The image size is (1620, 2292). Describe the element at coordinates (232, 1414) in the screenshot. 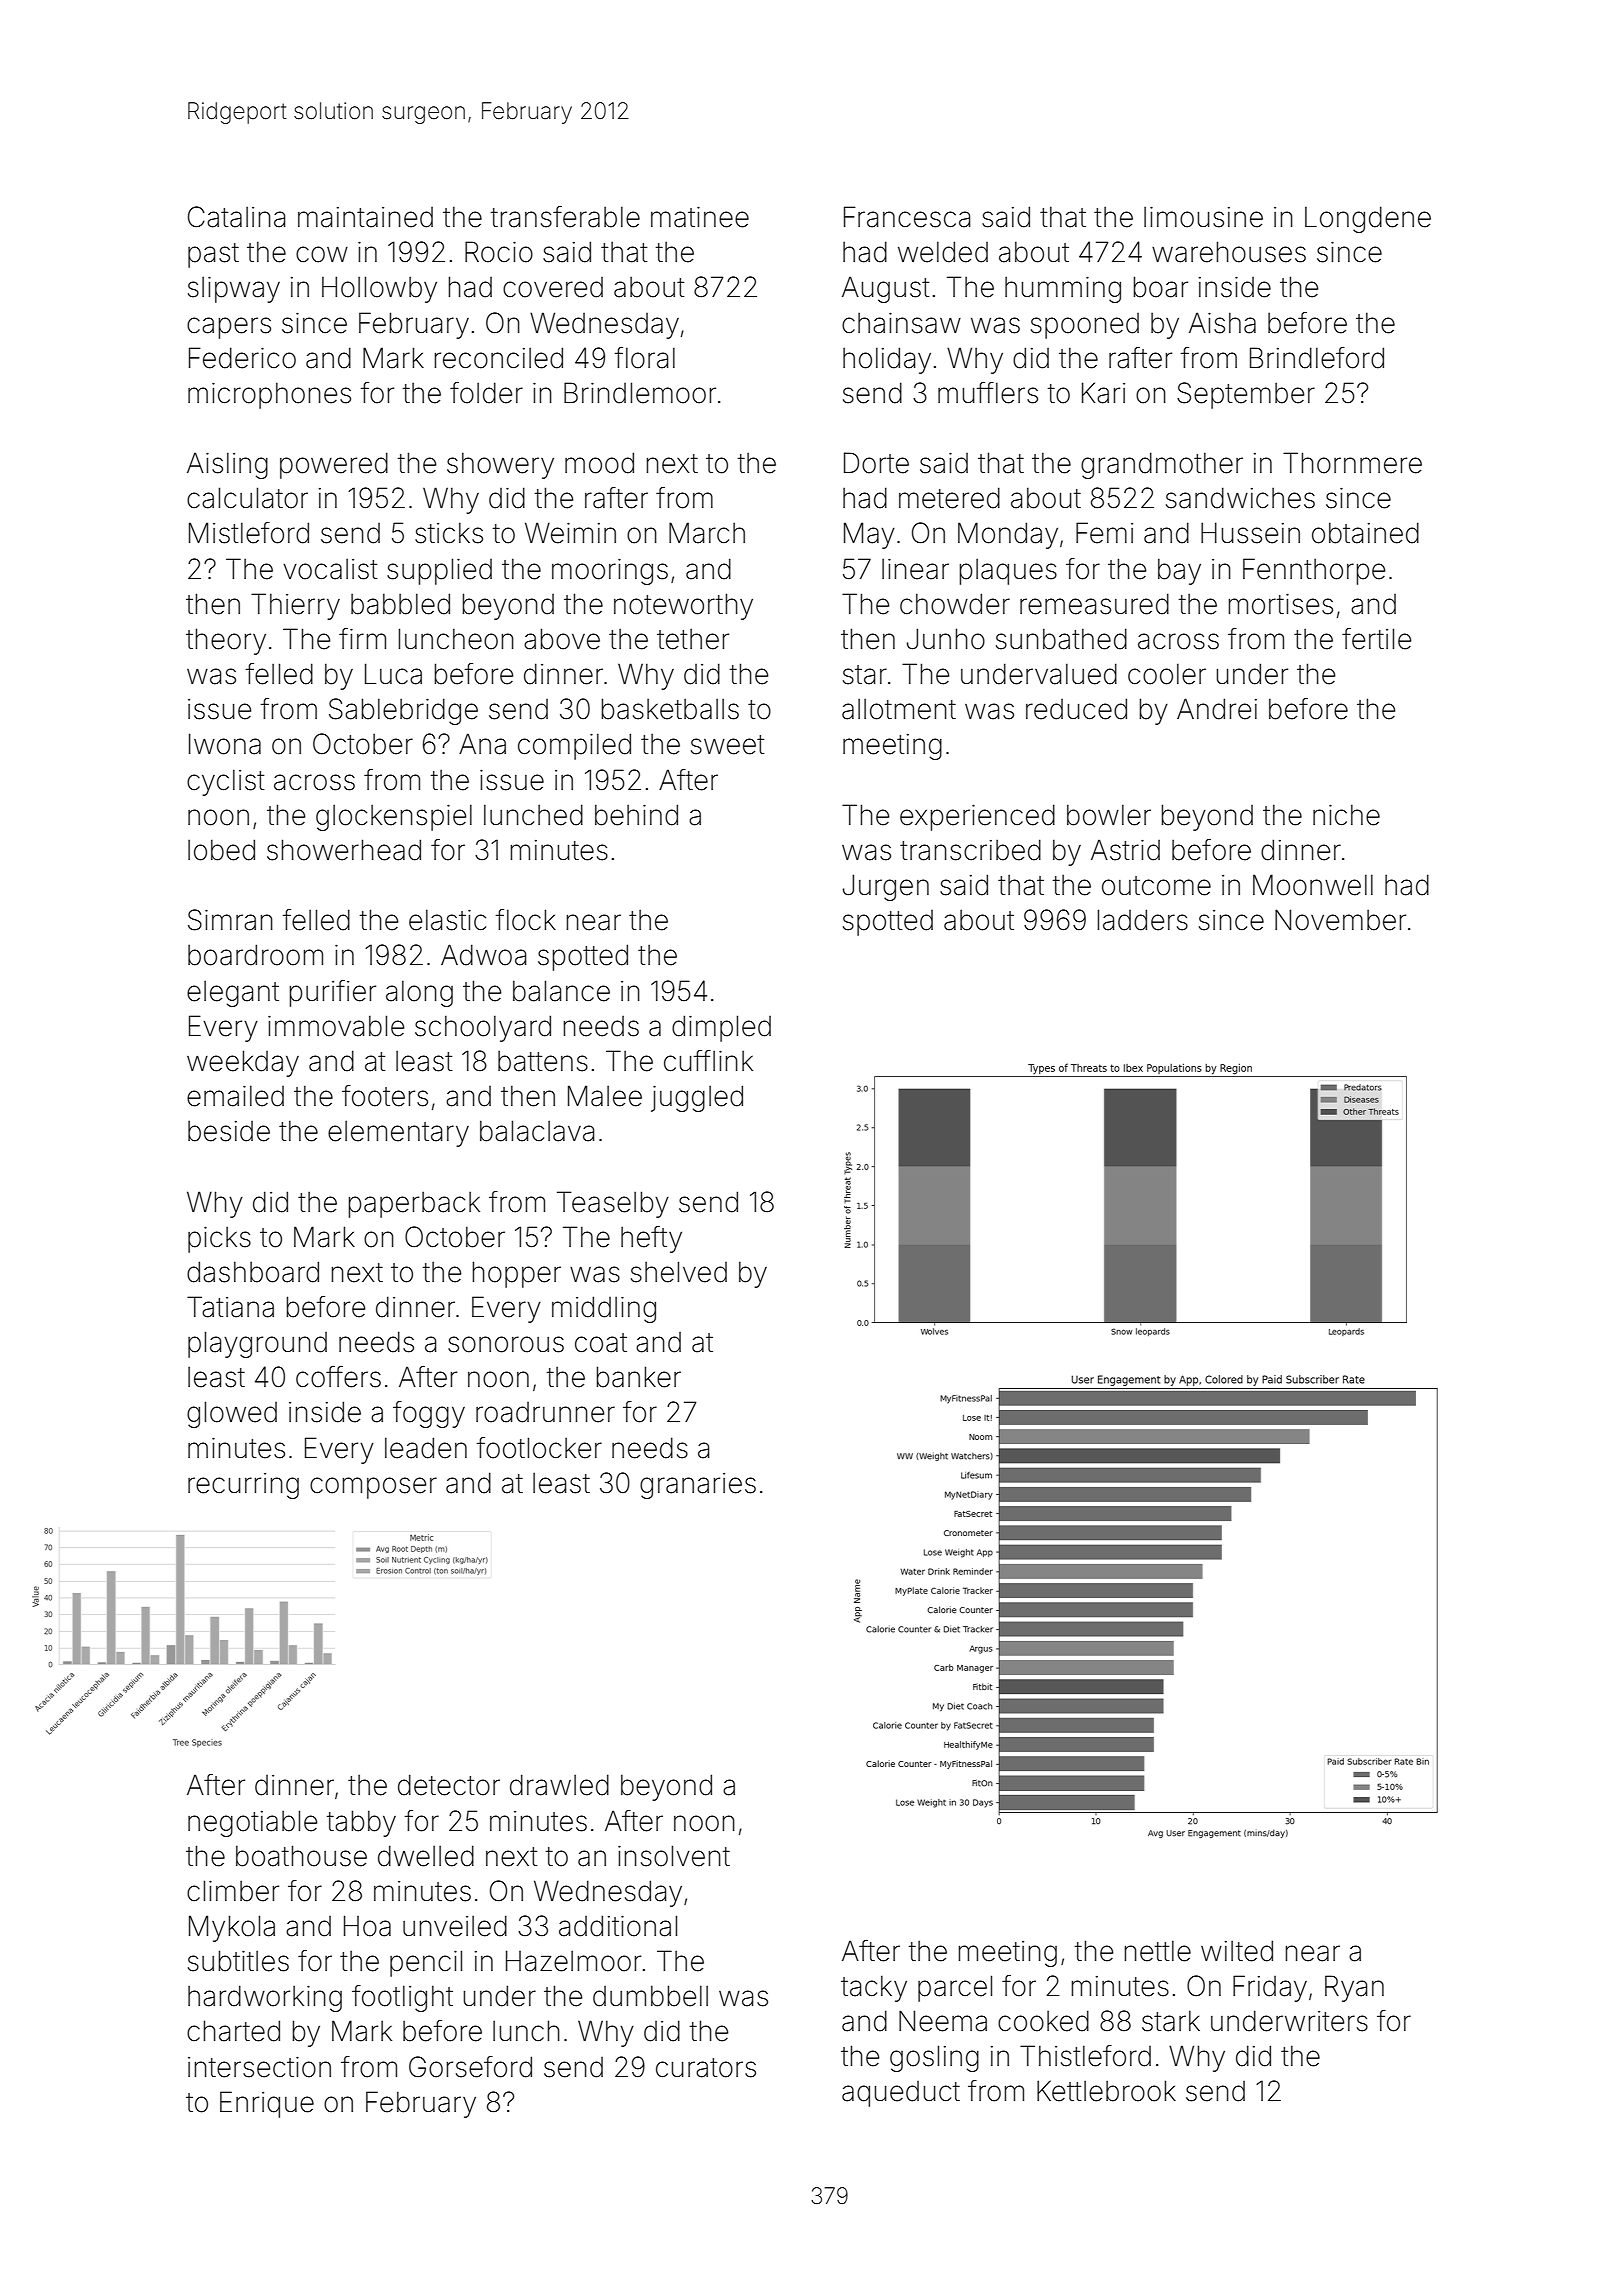

I see `glowed` at that location.
